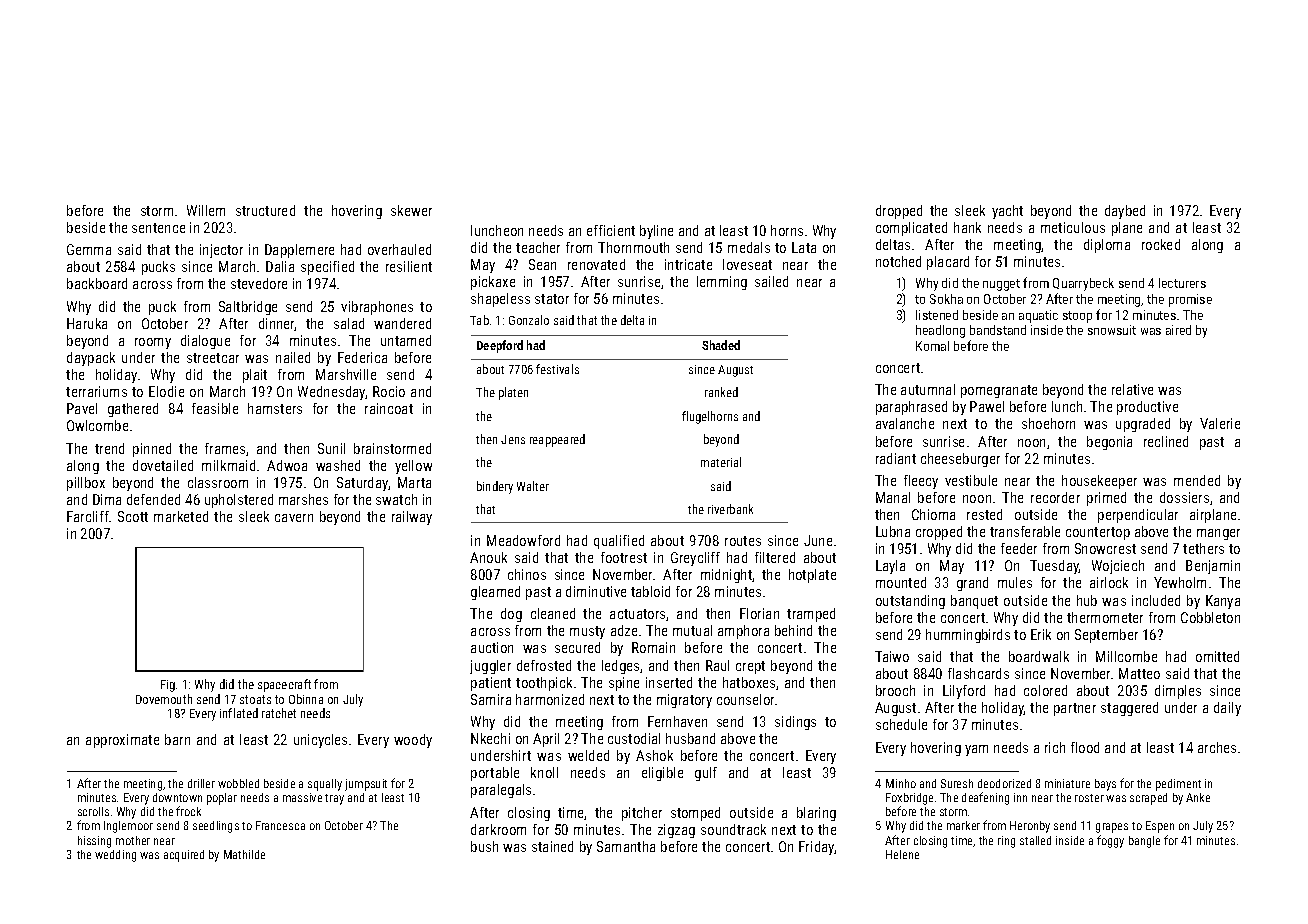 The width and height of the screenshot is (1308, 924). Describe the element at coordinates (642, 814) in the screenshot. I see `pitcher` at that location.
